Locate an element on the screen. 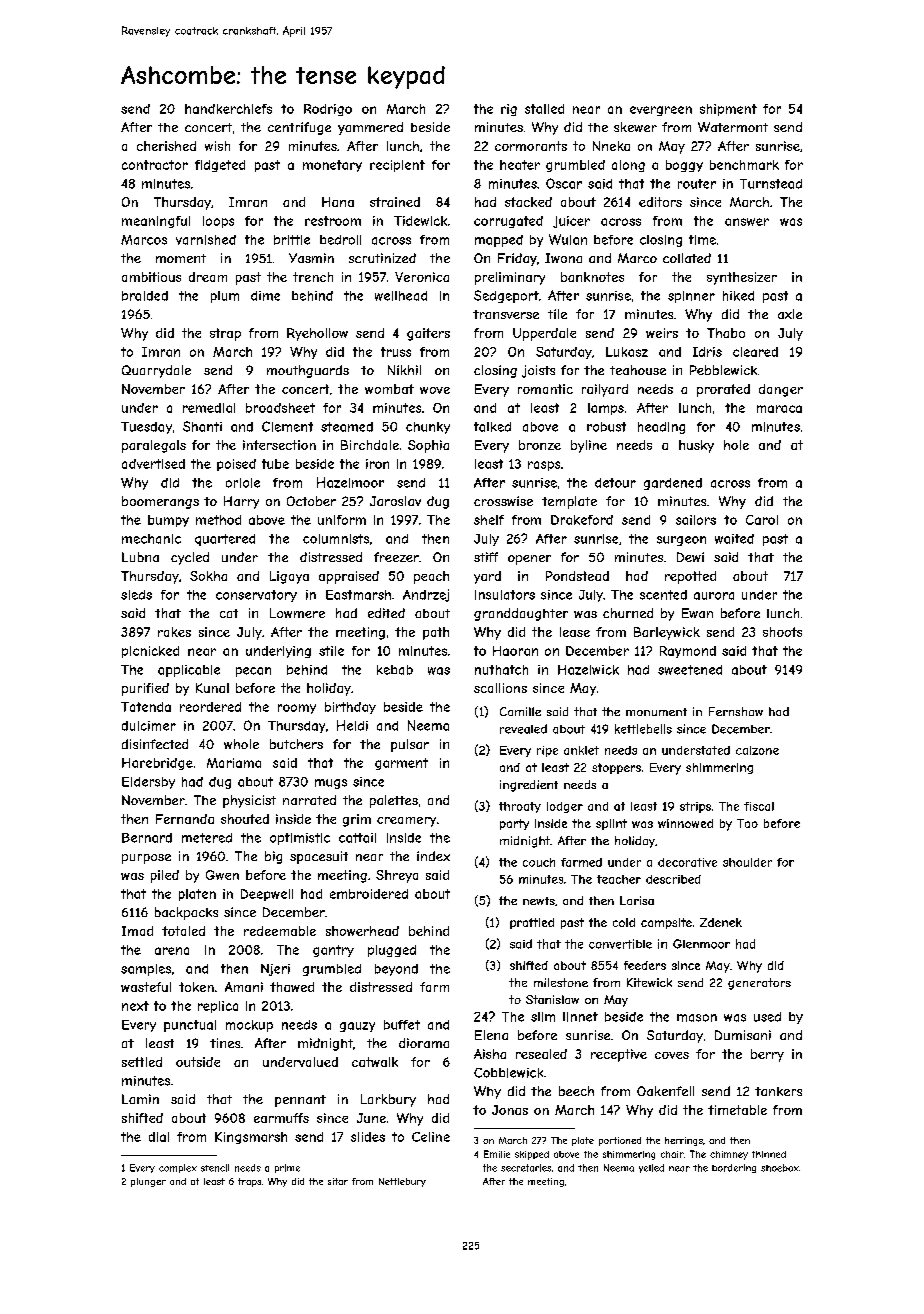 This screenshot has height=1314, width=924. editors is located at coordinates (660, 202).
